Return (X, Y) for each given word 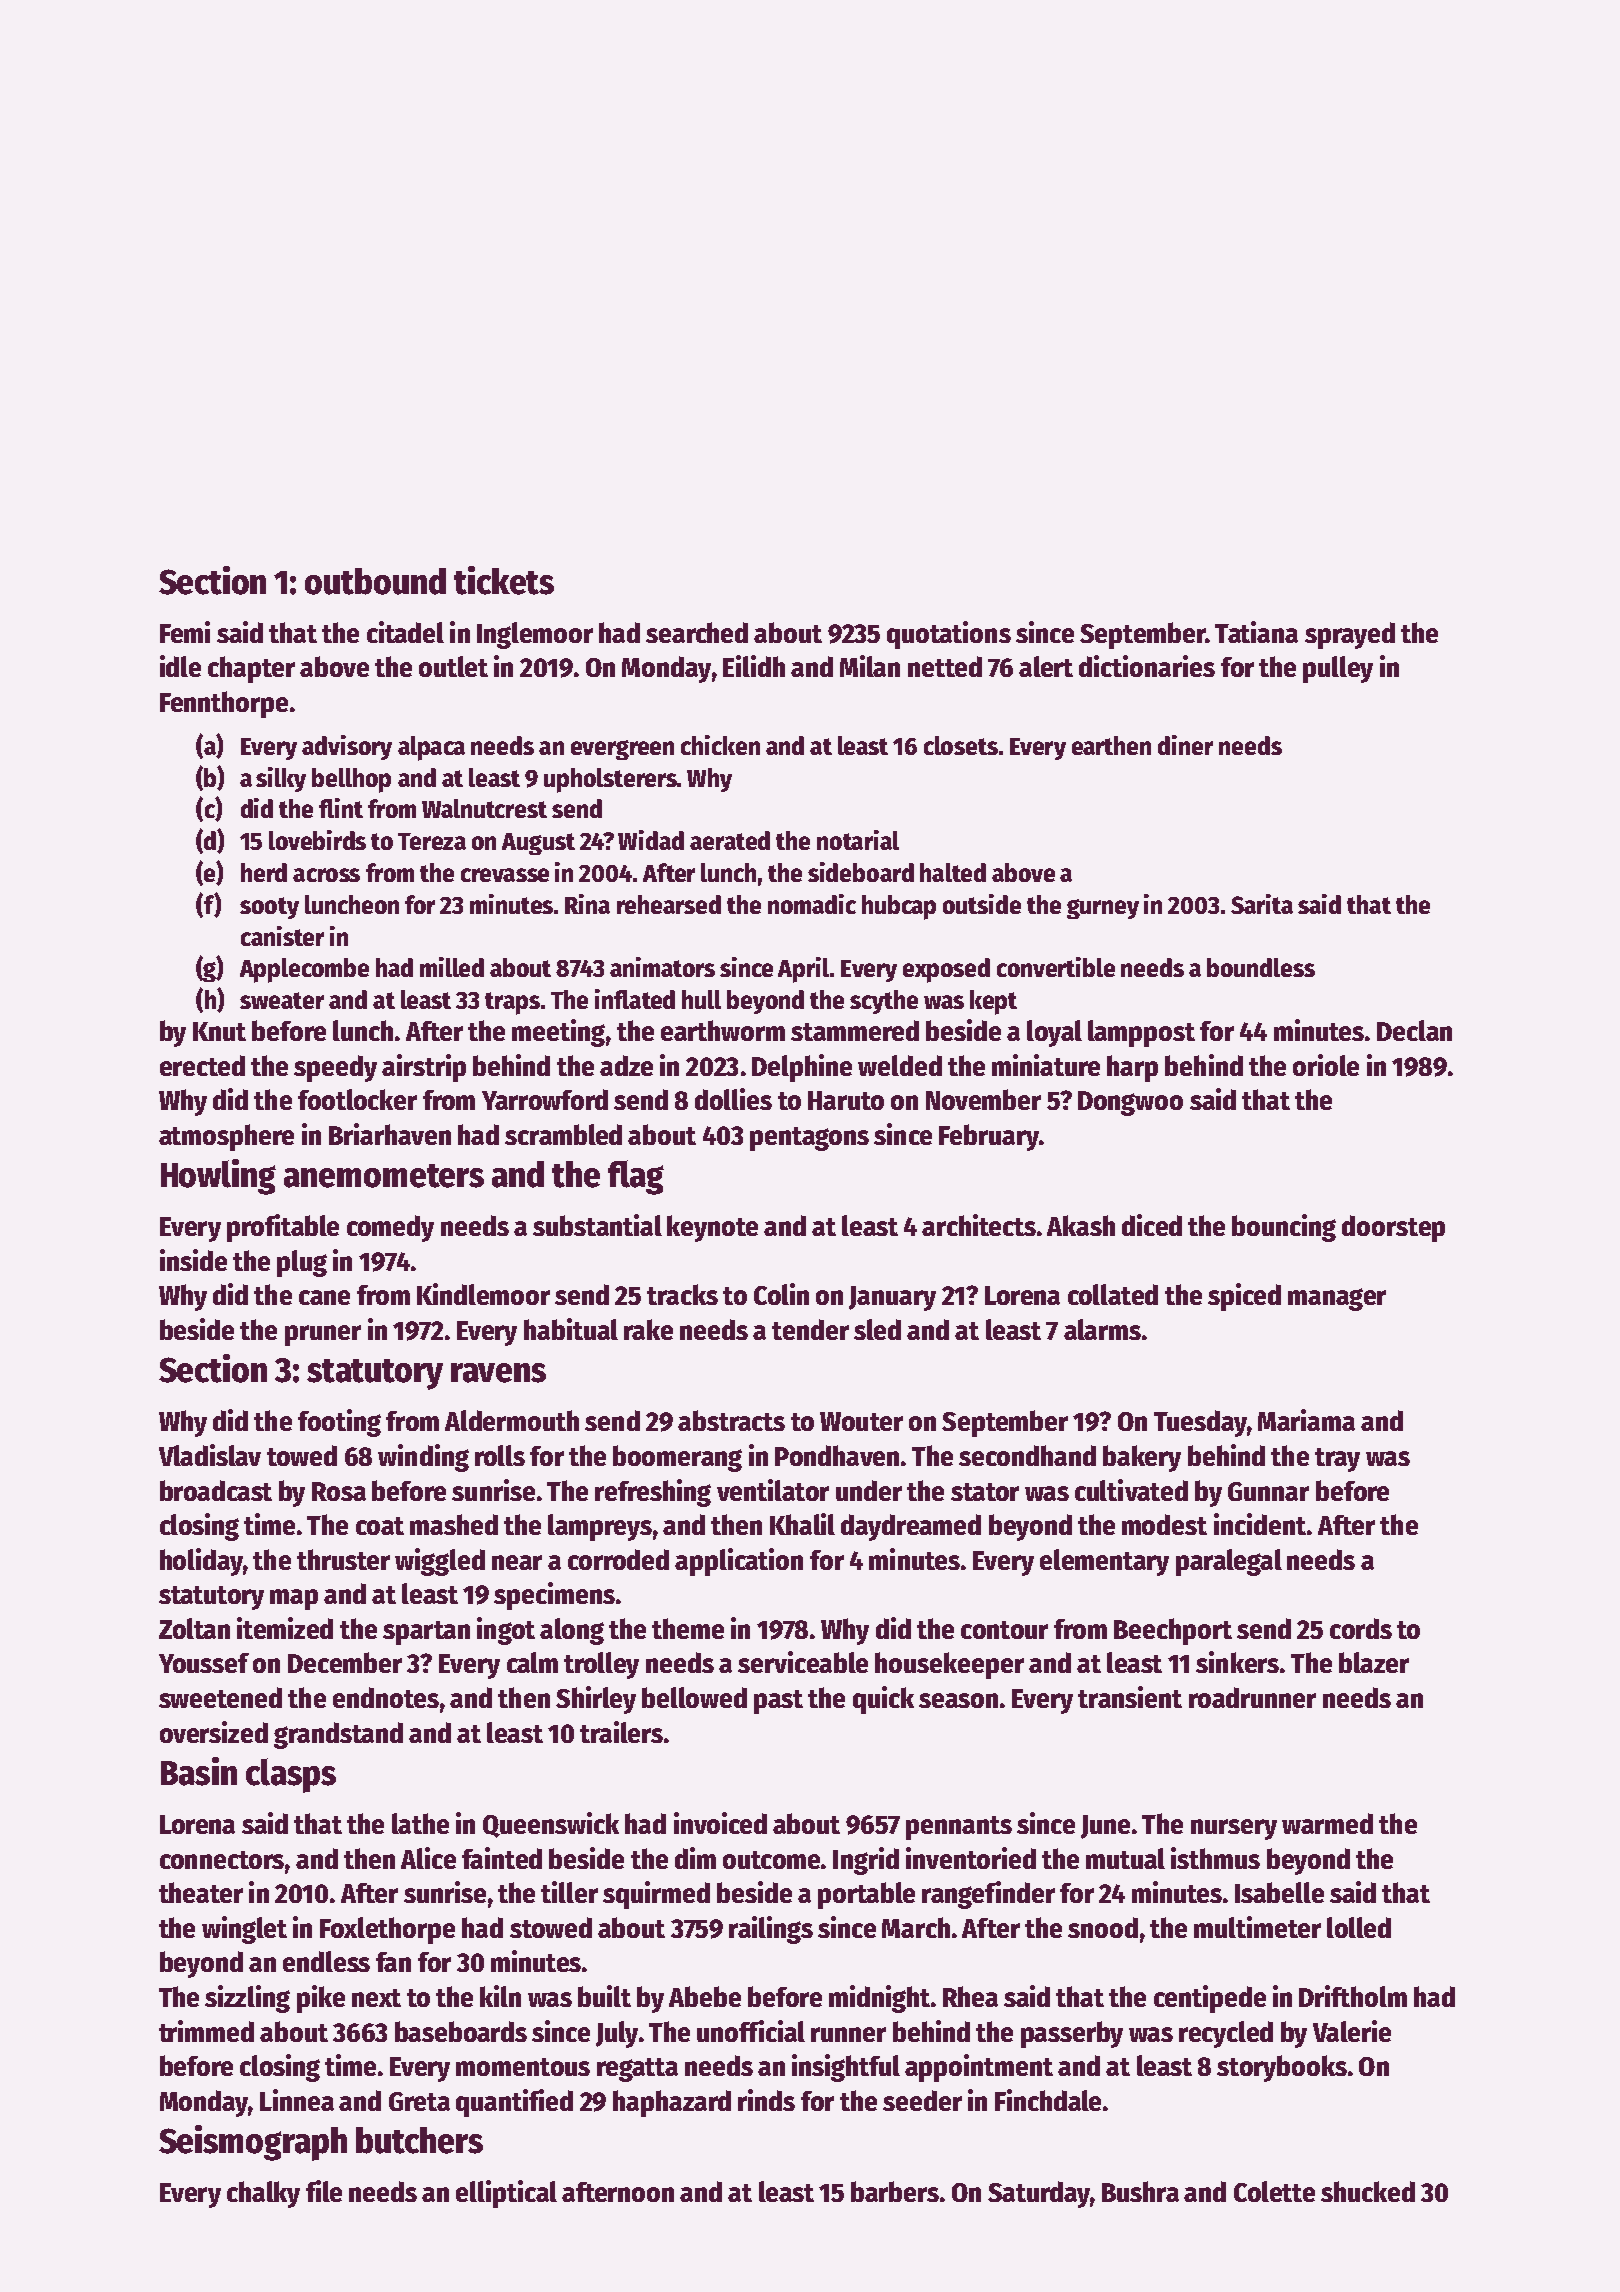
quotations (949, 635)
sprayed (1350, 635)
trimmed (206, 2031)
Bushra (1140, 2191)
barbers (895, 2191)
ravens (498, 1373)
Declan (1414, 1030)
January (892, 1298)
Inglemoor (535, 635)
